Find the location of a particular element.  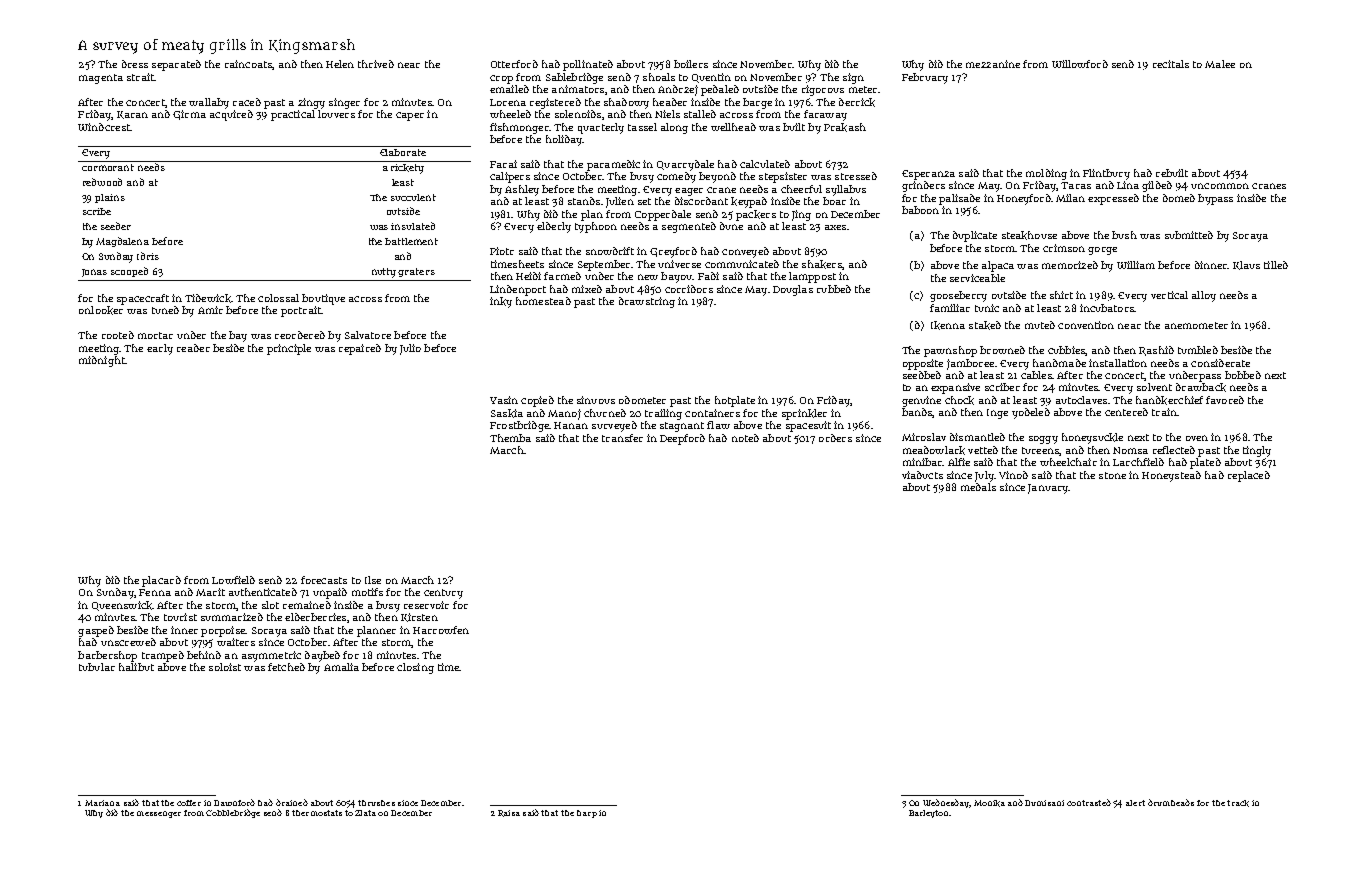

Harrowfen is located at coordinates (441, 630).
